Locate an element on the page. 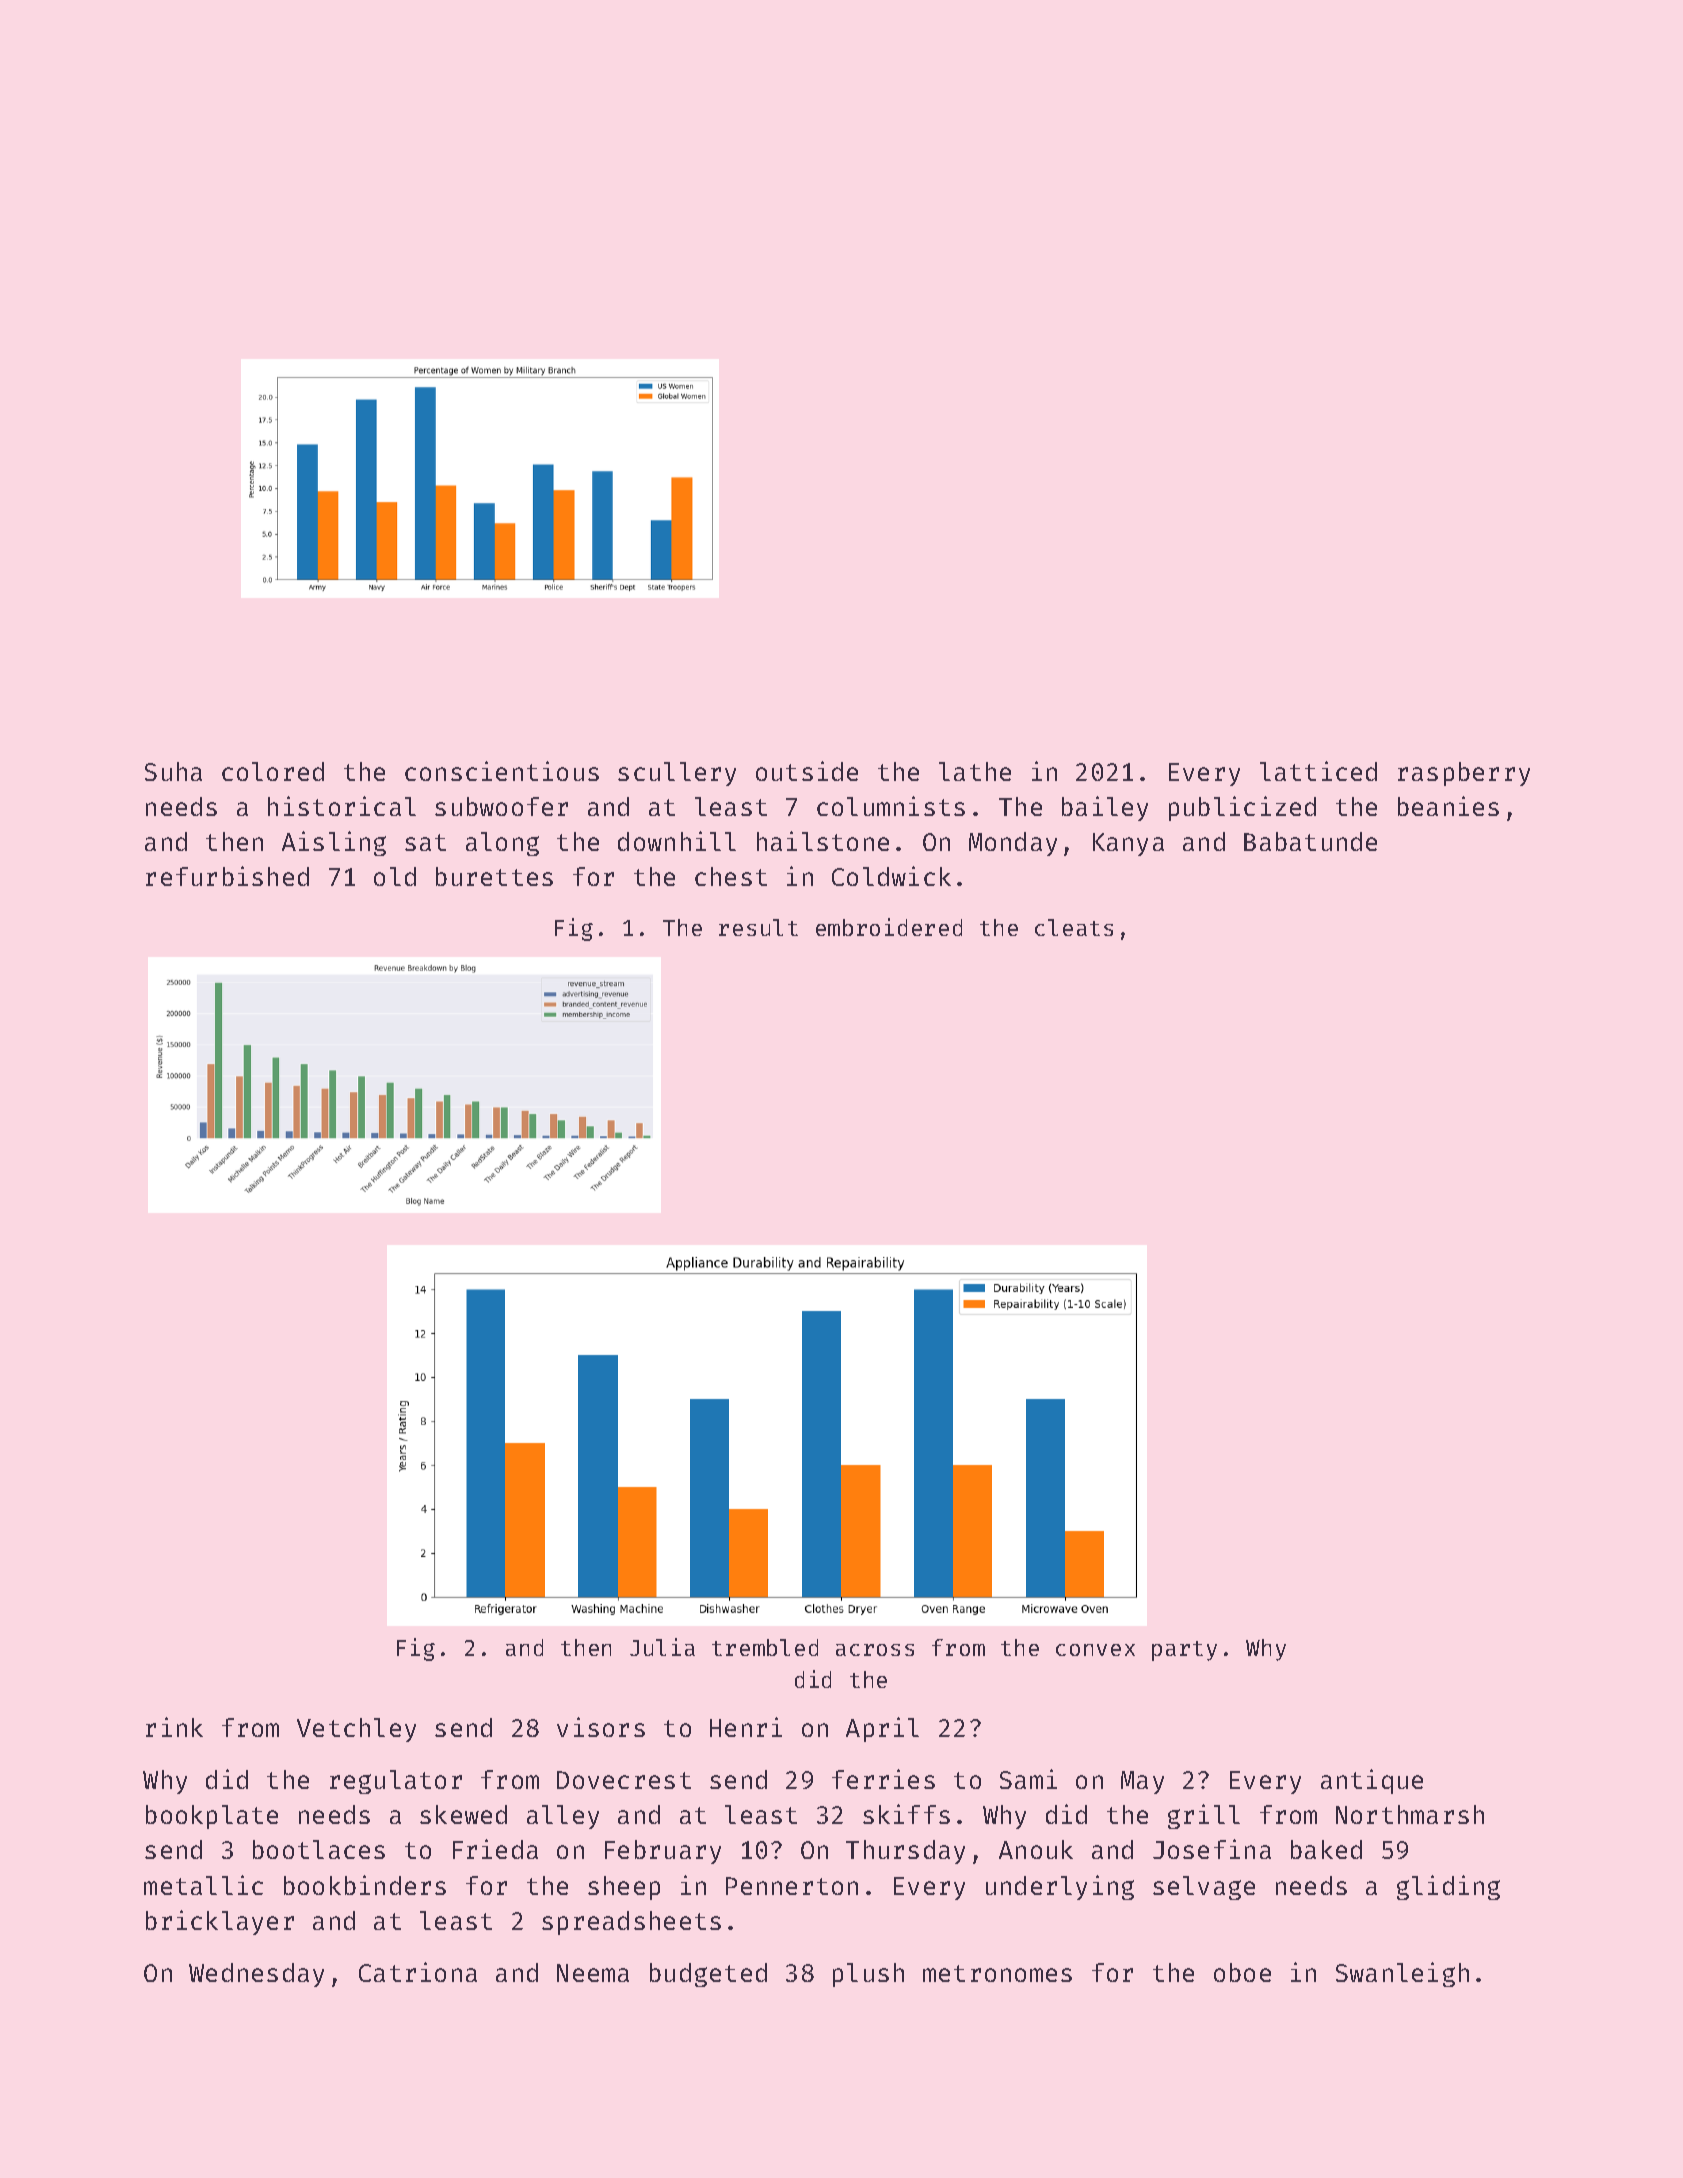 Image resolution: width=1683 pixels, height=2178 pixels. Julia is located at coordinates (662, 1647).
